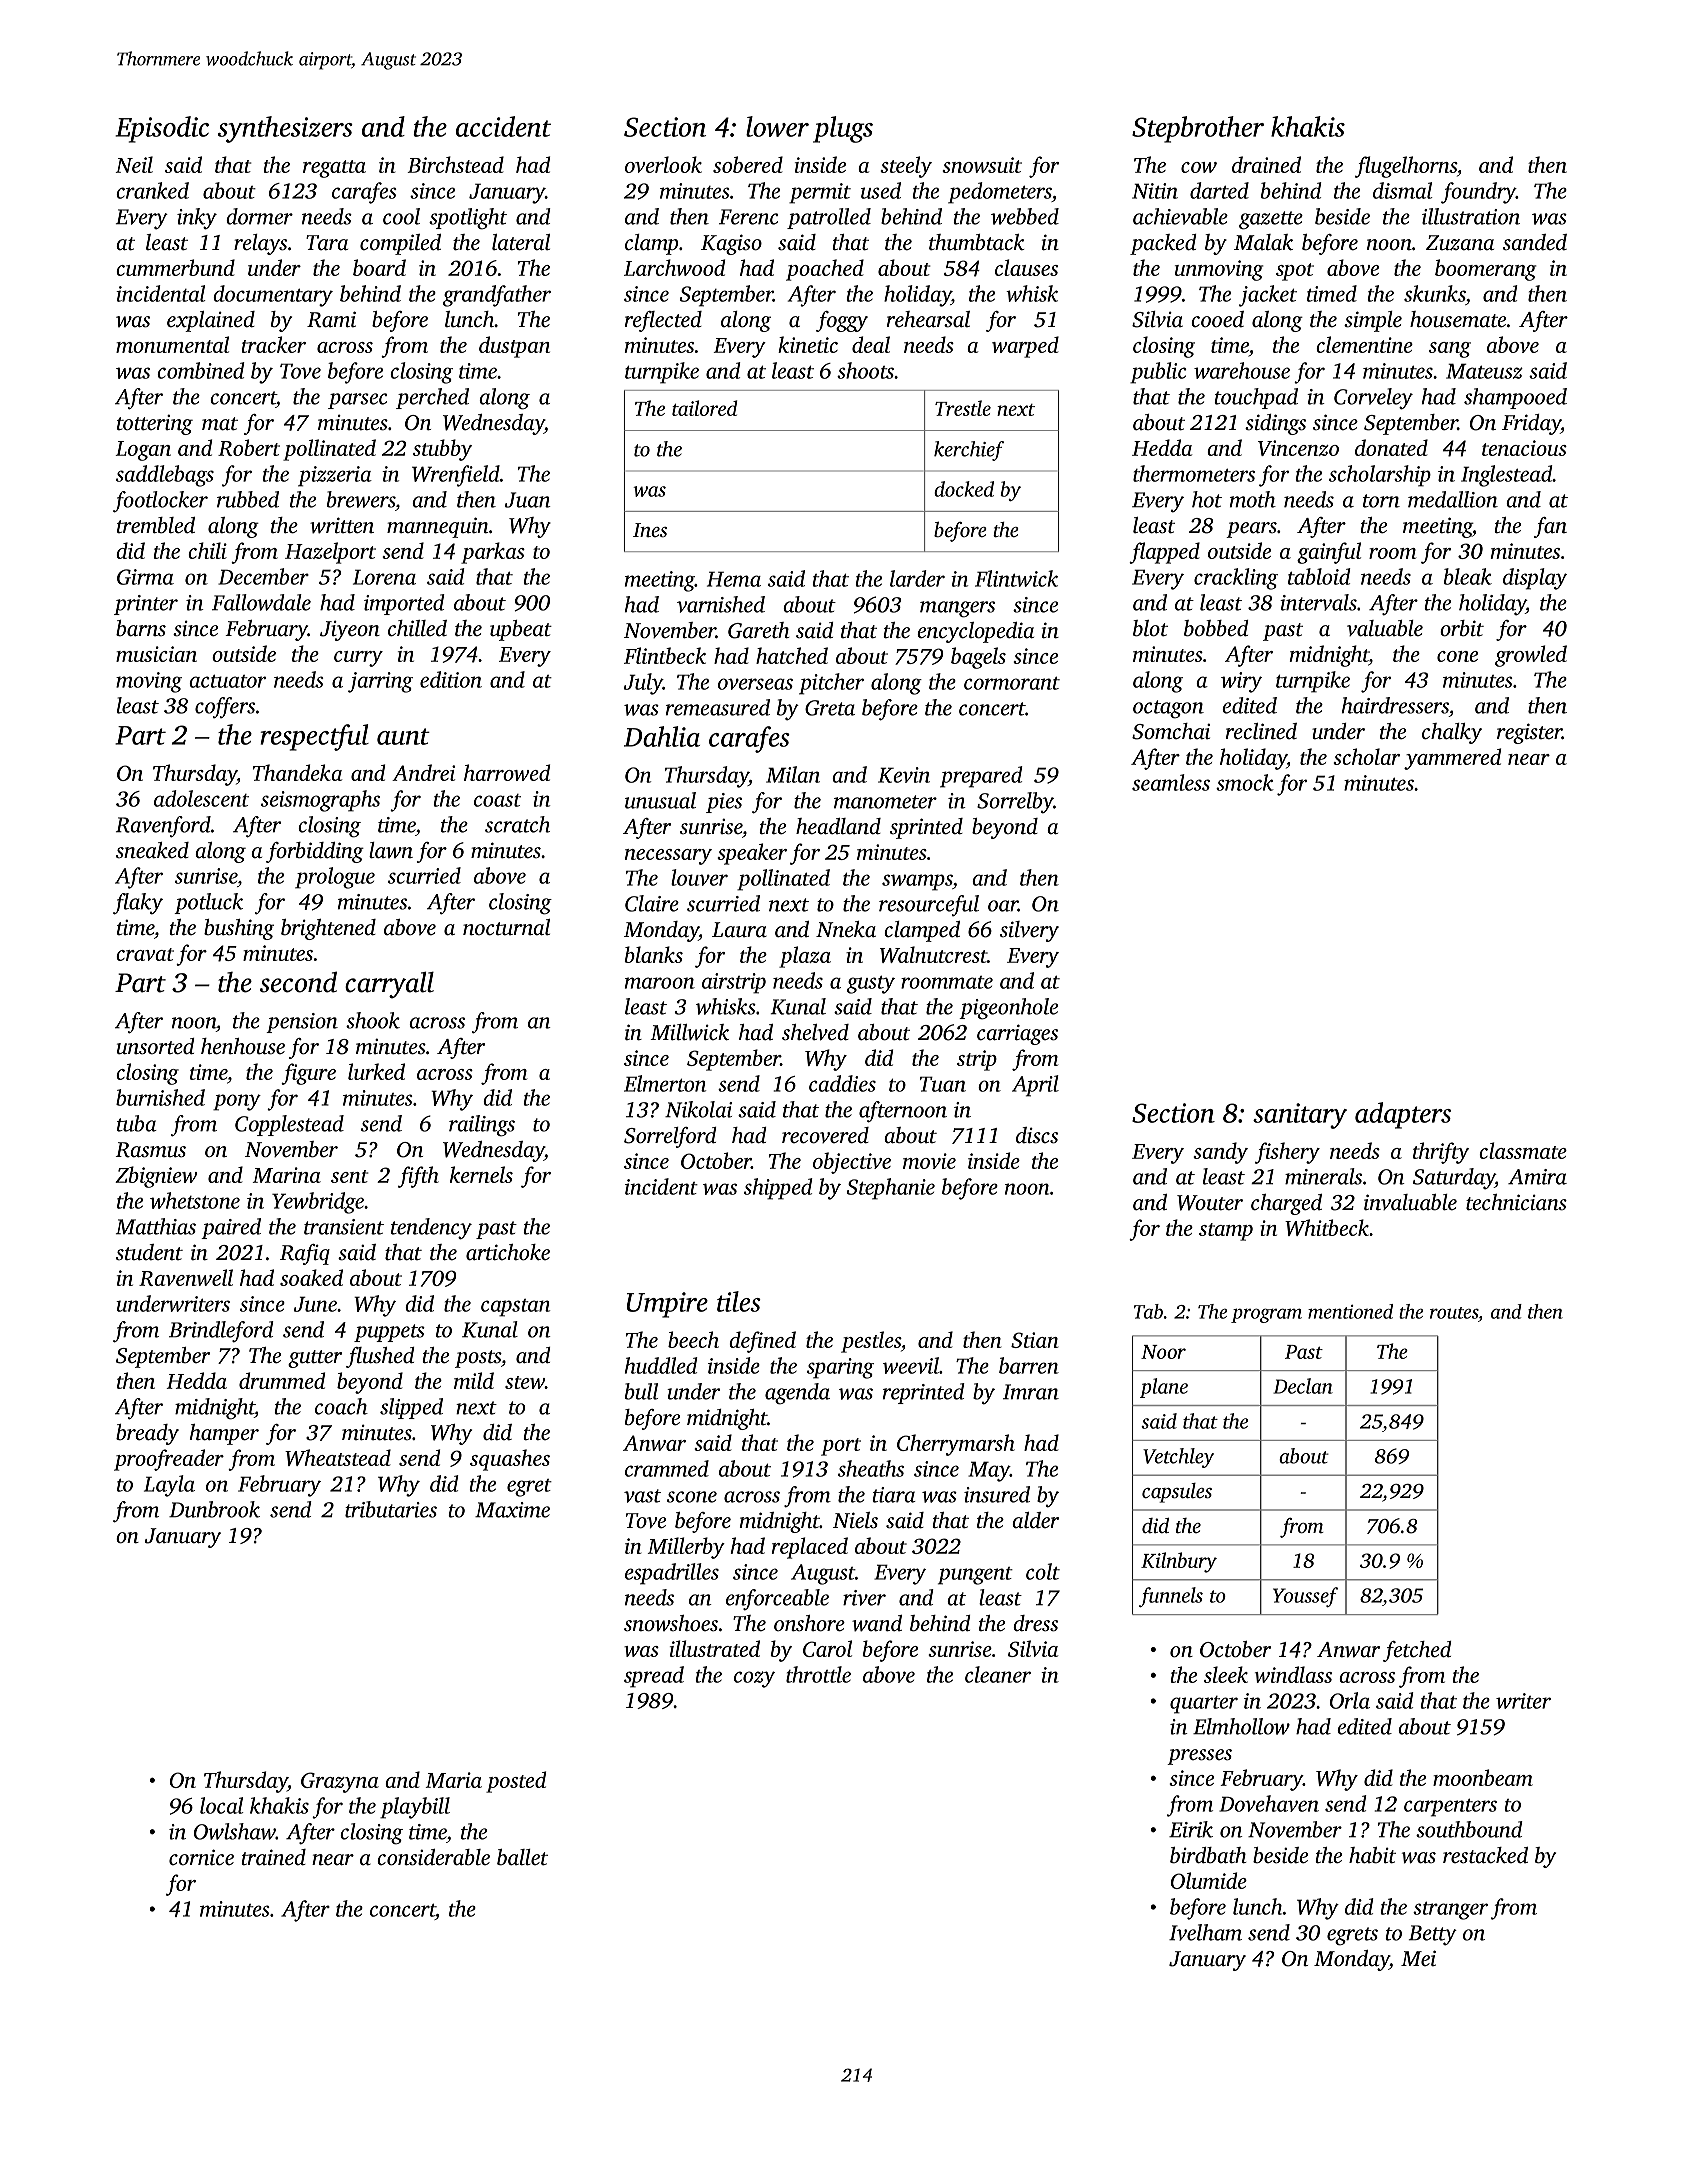 The image size is (1683, 2178). I want to click on Orla, so click(1350, 1700).
